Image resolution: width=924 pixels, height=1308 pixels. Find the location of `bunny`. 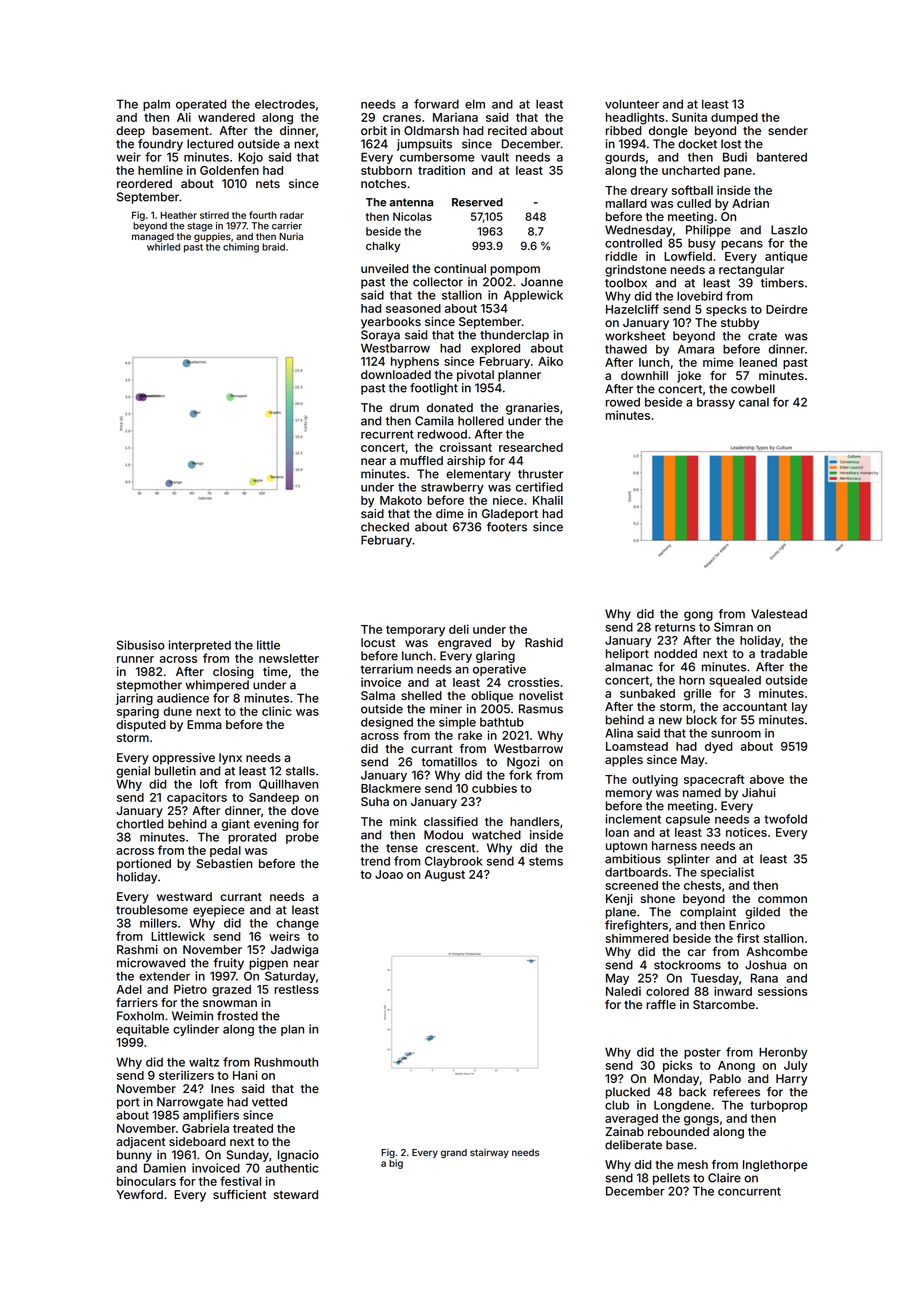

bunny is located at coordinates (134, 1156).
